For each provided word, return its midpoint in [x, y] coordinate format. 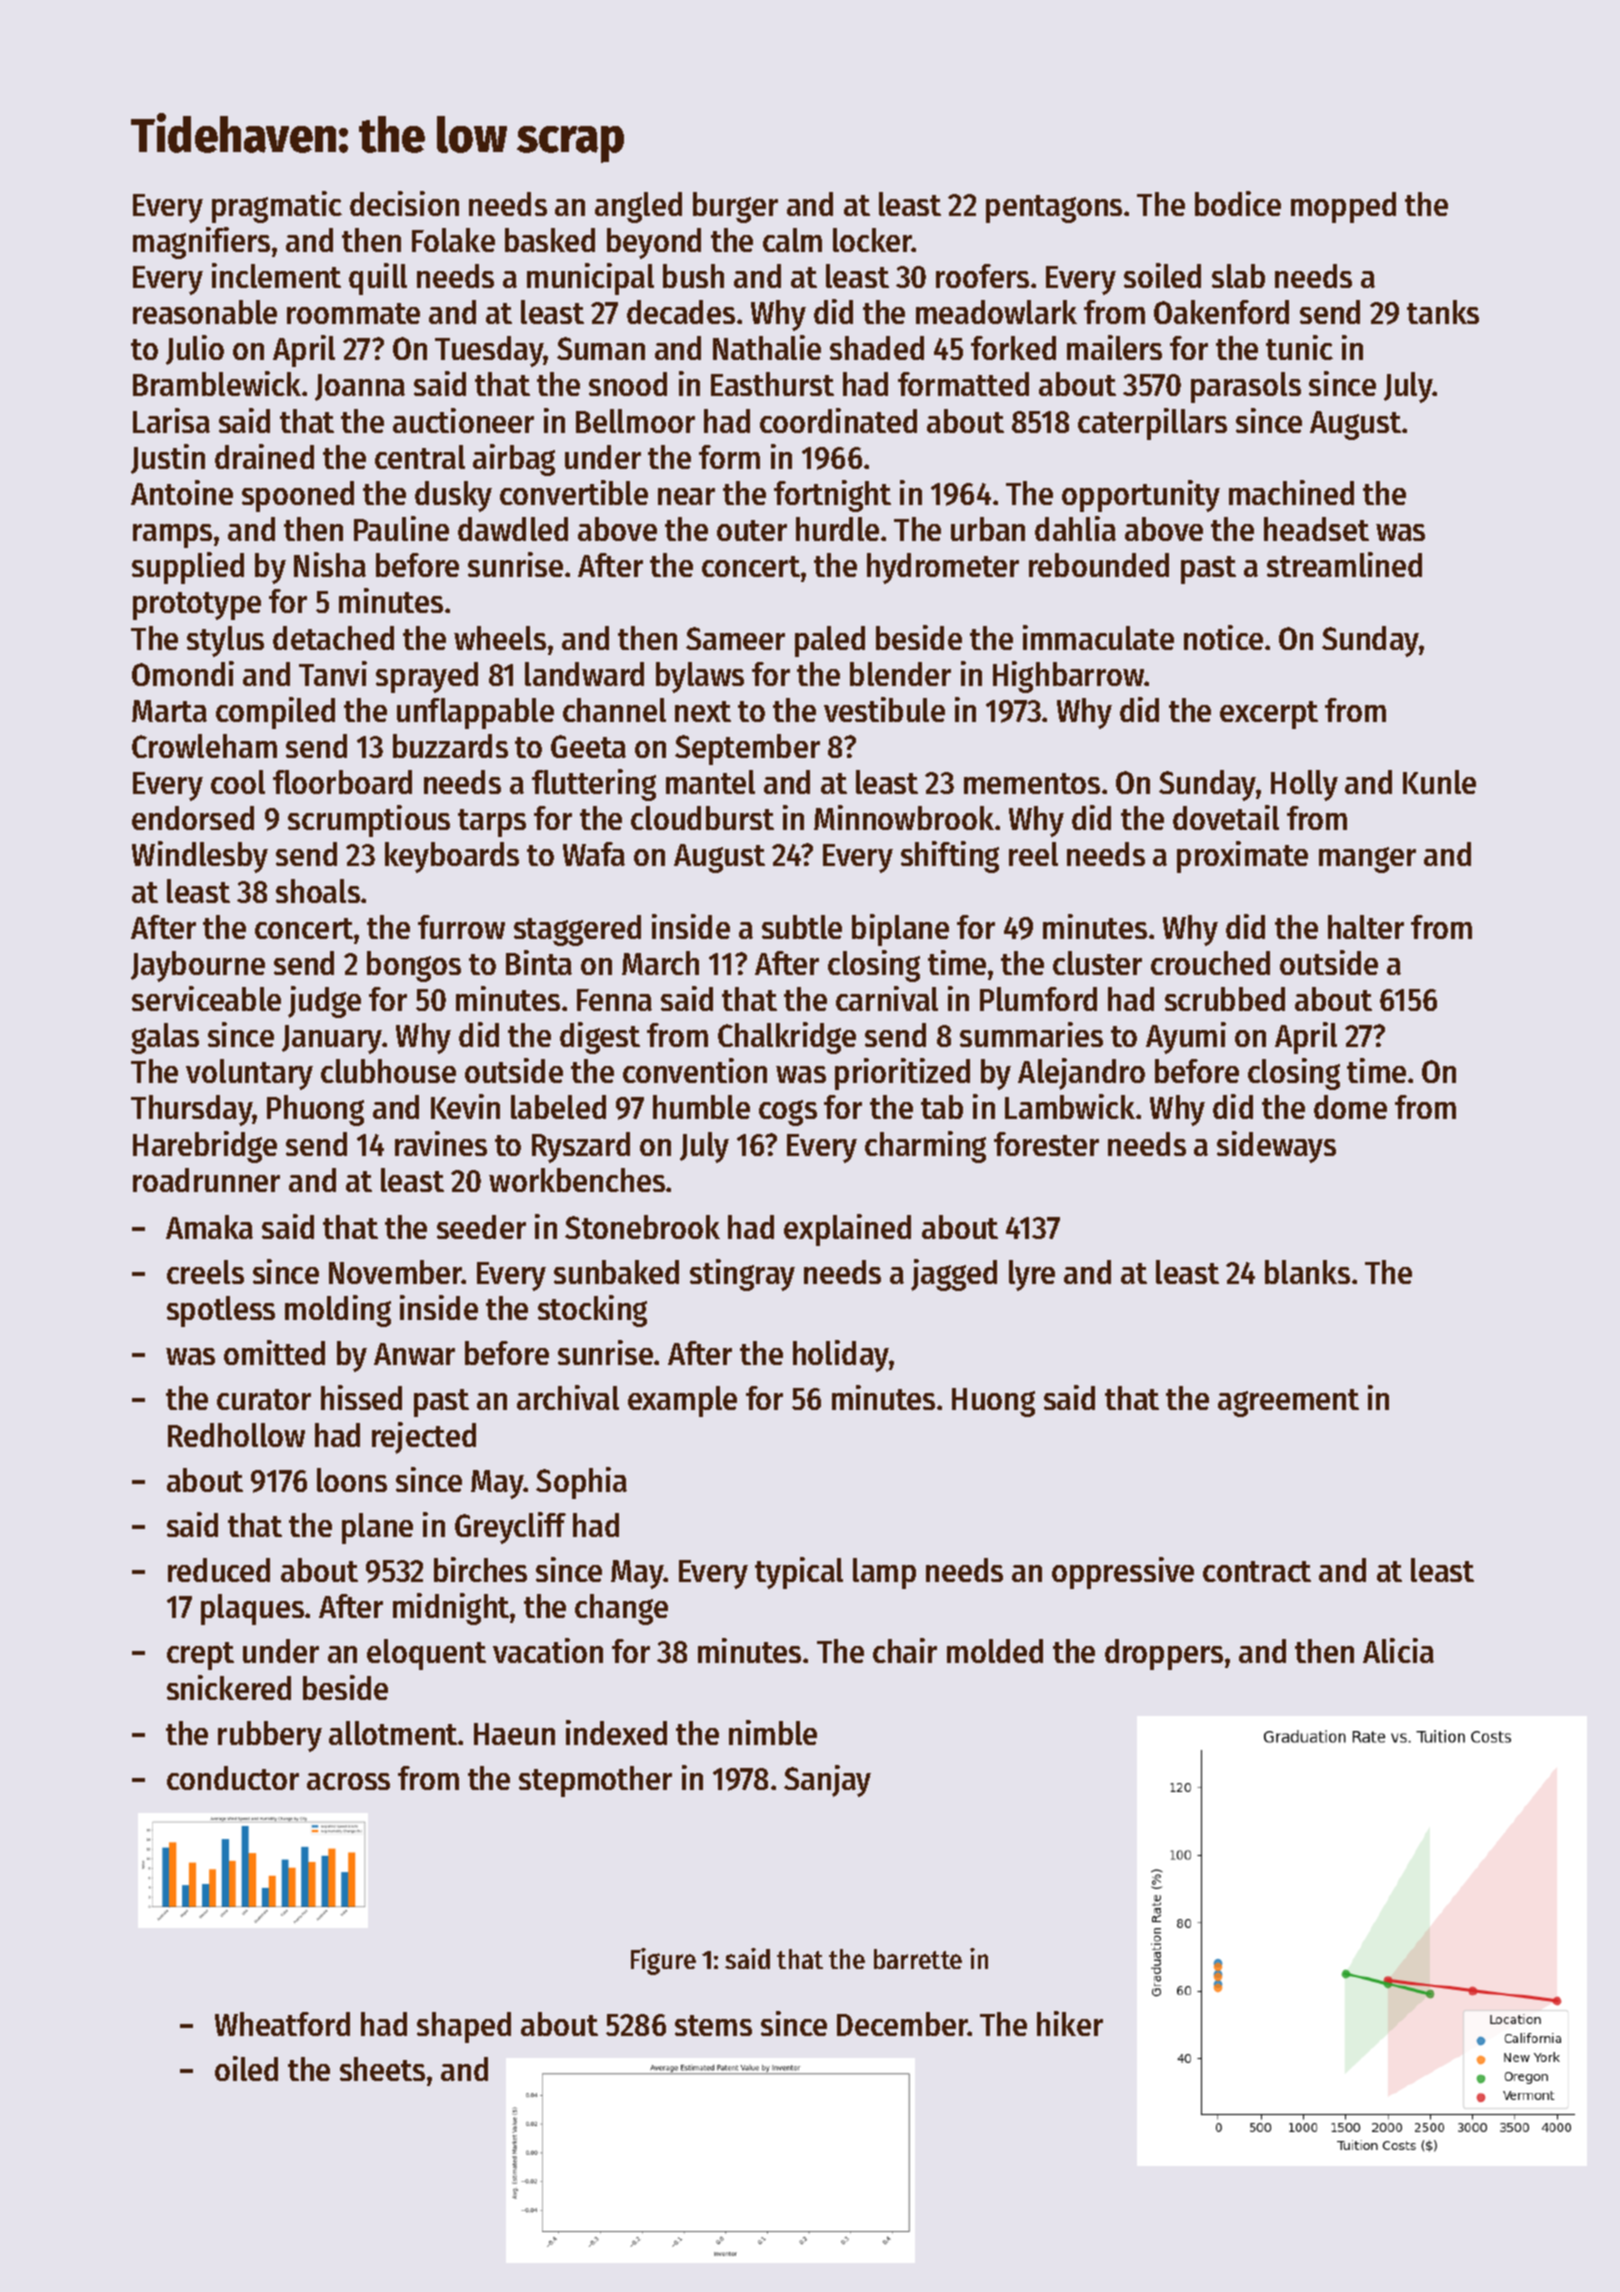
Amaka [209, 1227]
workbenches [577, 1180]
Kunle [1439, 782]
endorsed [193, 818]
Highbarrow [1069, 677]
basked [550, 240]
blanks [1307, 1272]
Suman [601, 348]
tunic [1299, 347]
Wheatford [282, 2024]
